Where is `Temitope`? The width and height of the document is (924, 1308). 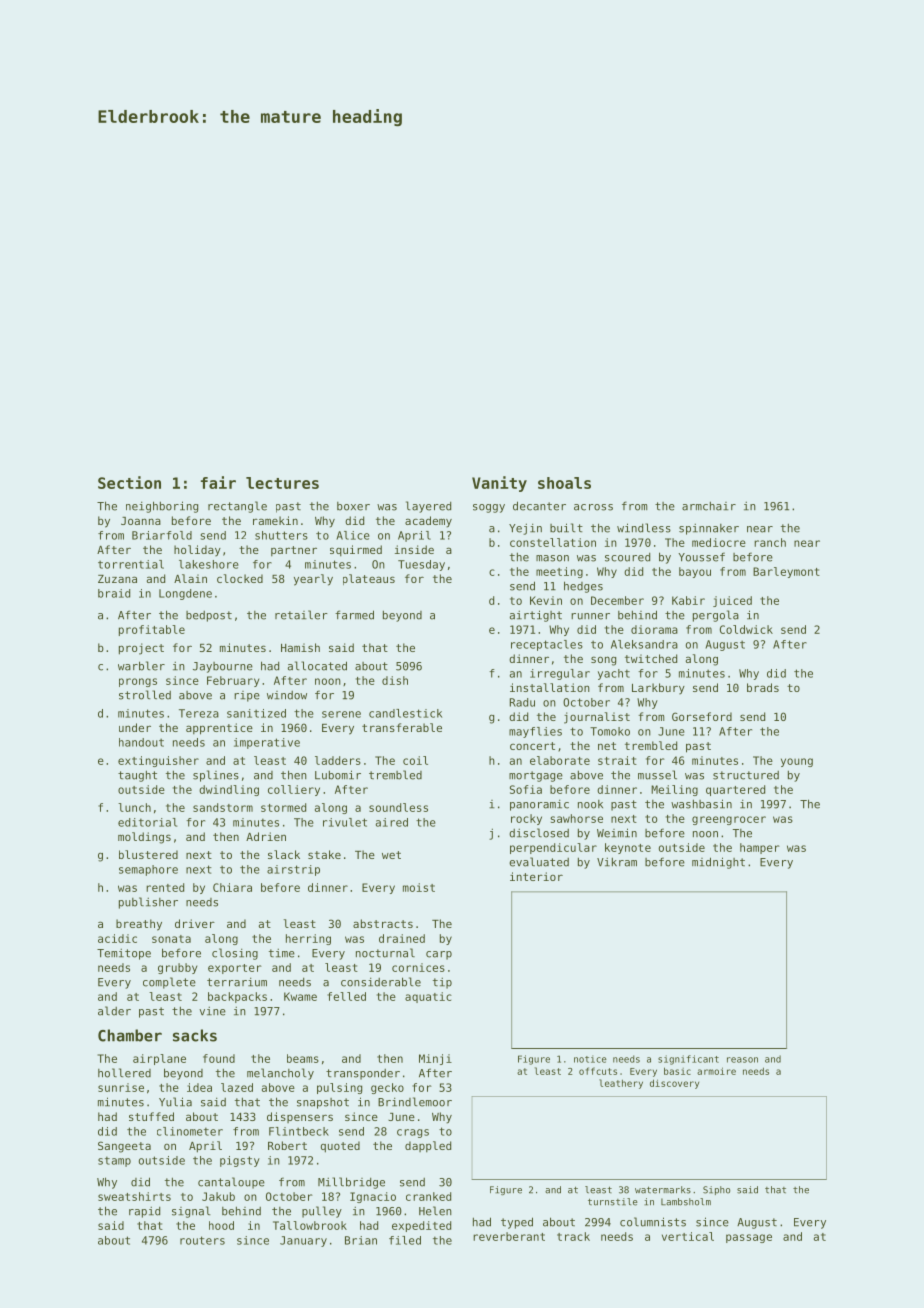 Temitope is located at coordinates (124, 954).
